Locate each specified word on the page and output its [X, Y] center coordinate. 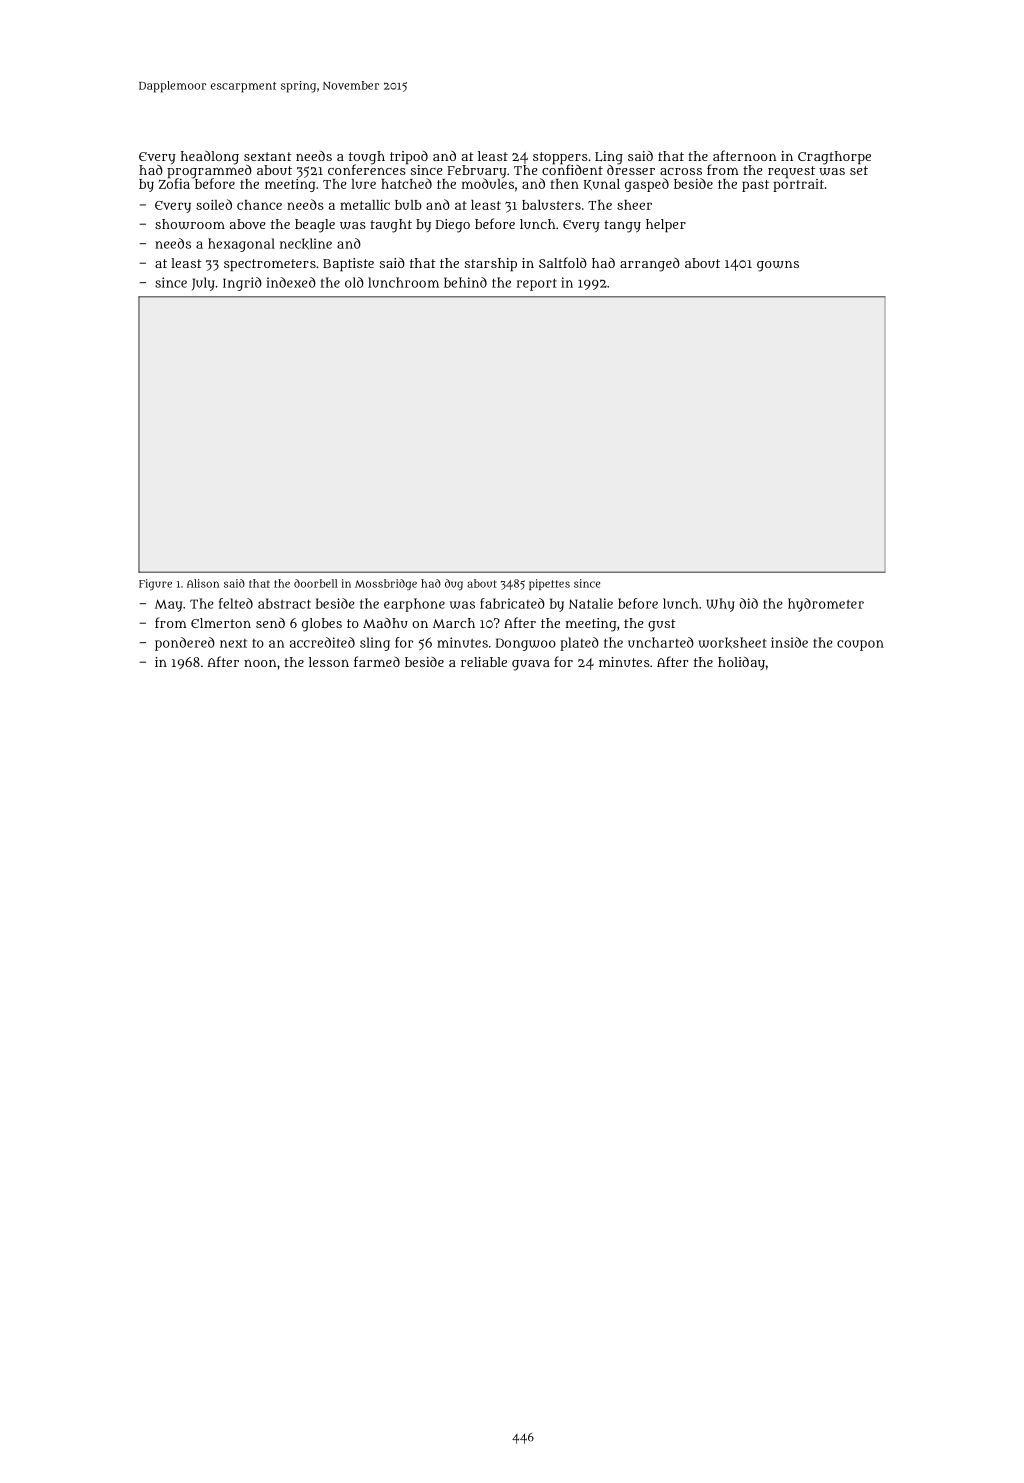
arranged [650, 265]
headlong [210, 158]
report [537, 284]
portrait [798, 185]
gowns [778, 266]
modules [488, 183]
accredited [322, 642]
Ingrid [242, 284]
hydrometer [826, 605]
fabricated [512, 603]
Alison [203, 583]
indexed [291, 282]
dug [454, 585]
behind [465, 282]
